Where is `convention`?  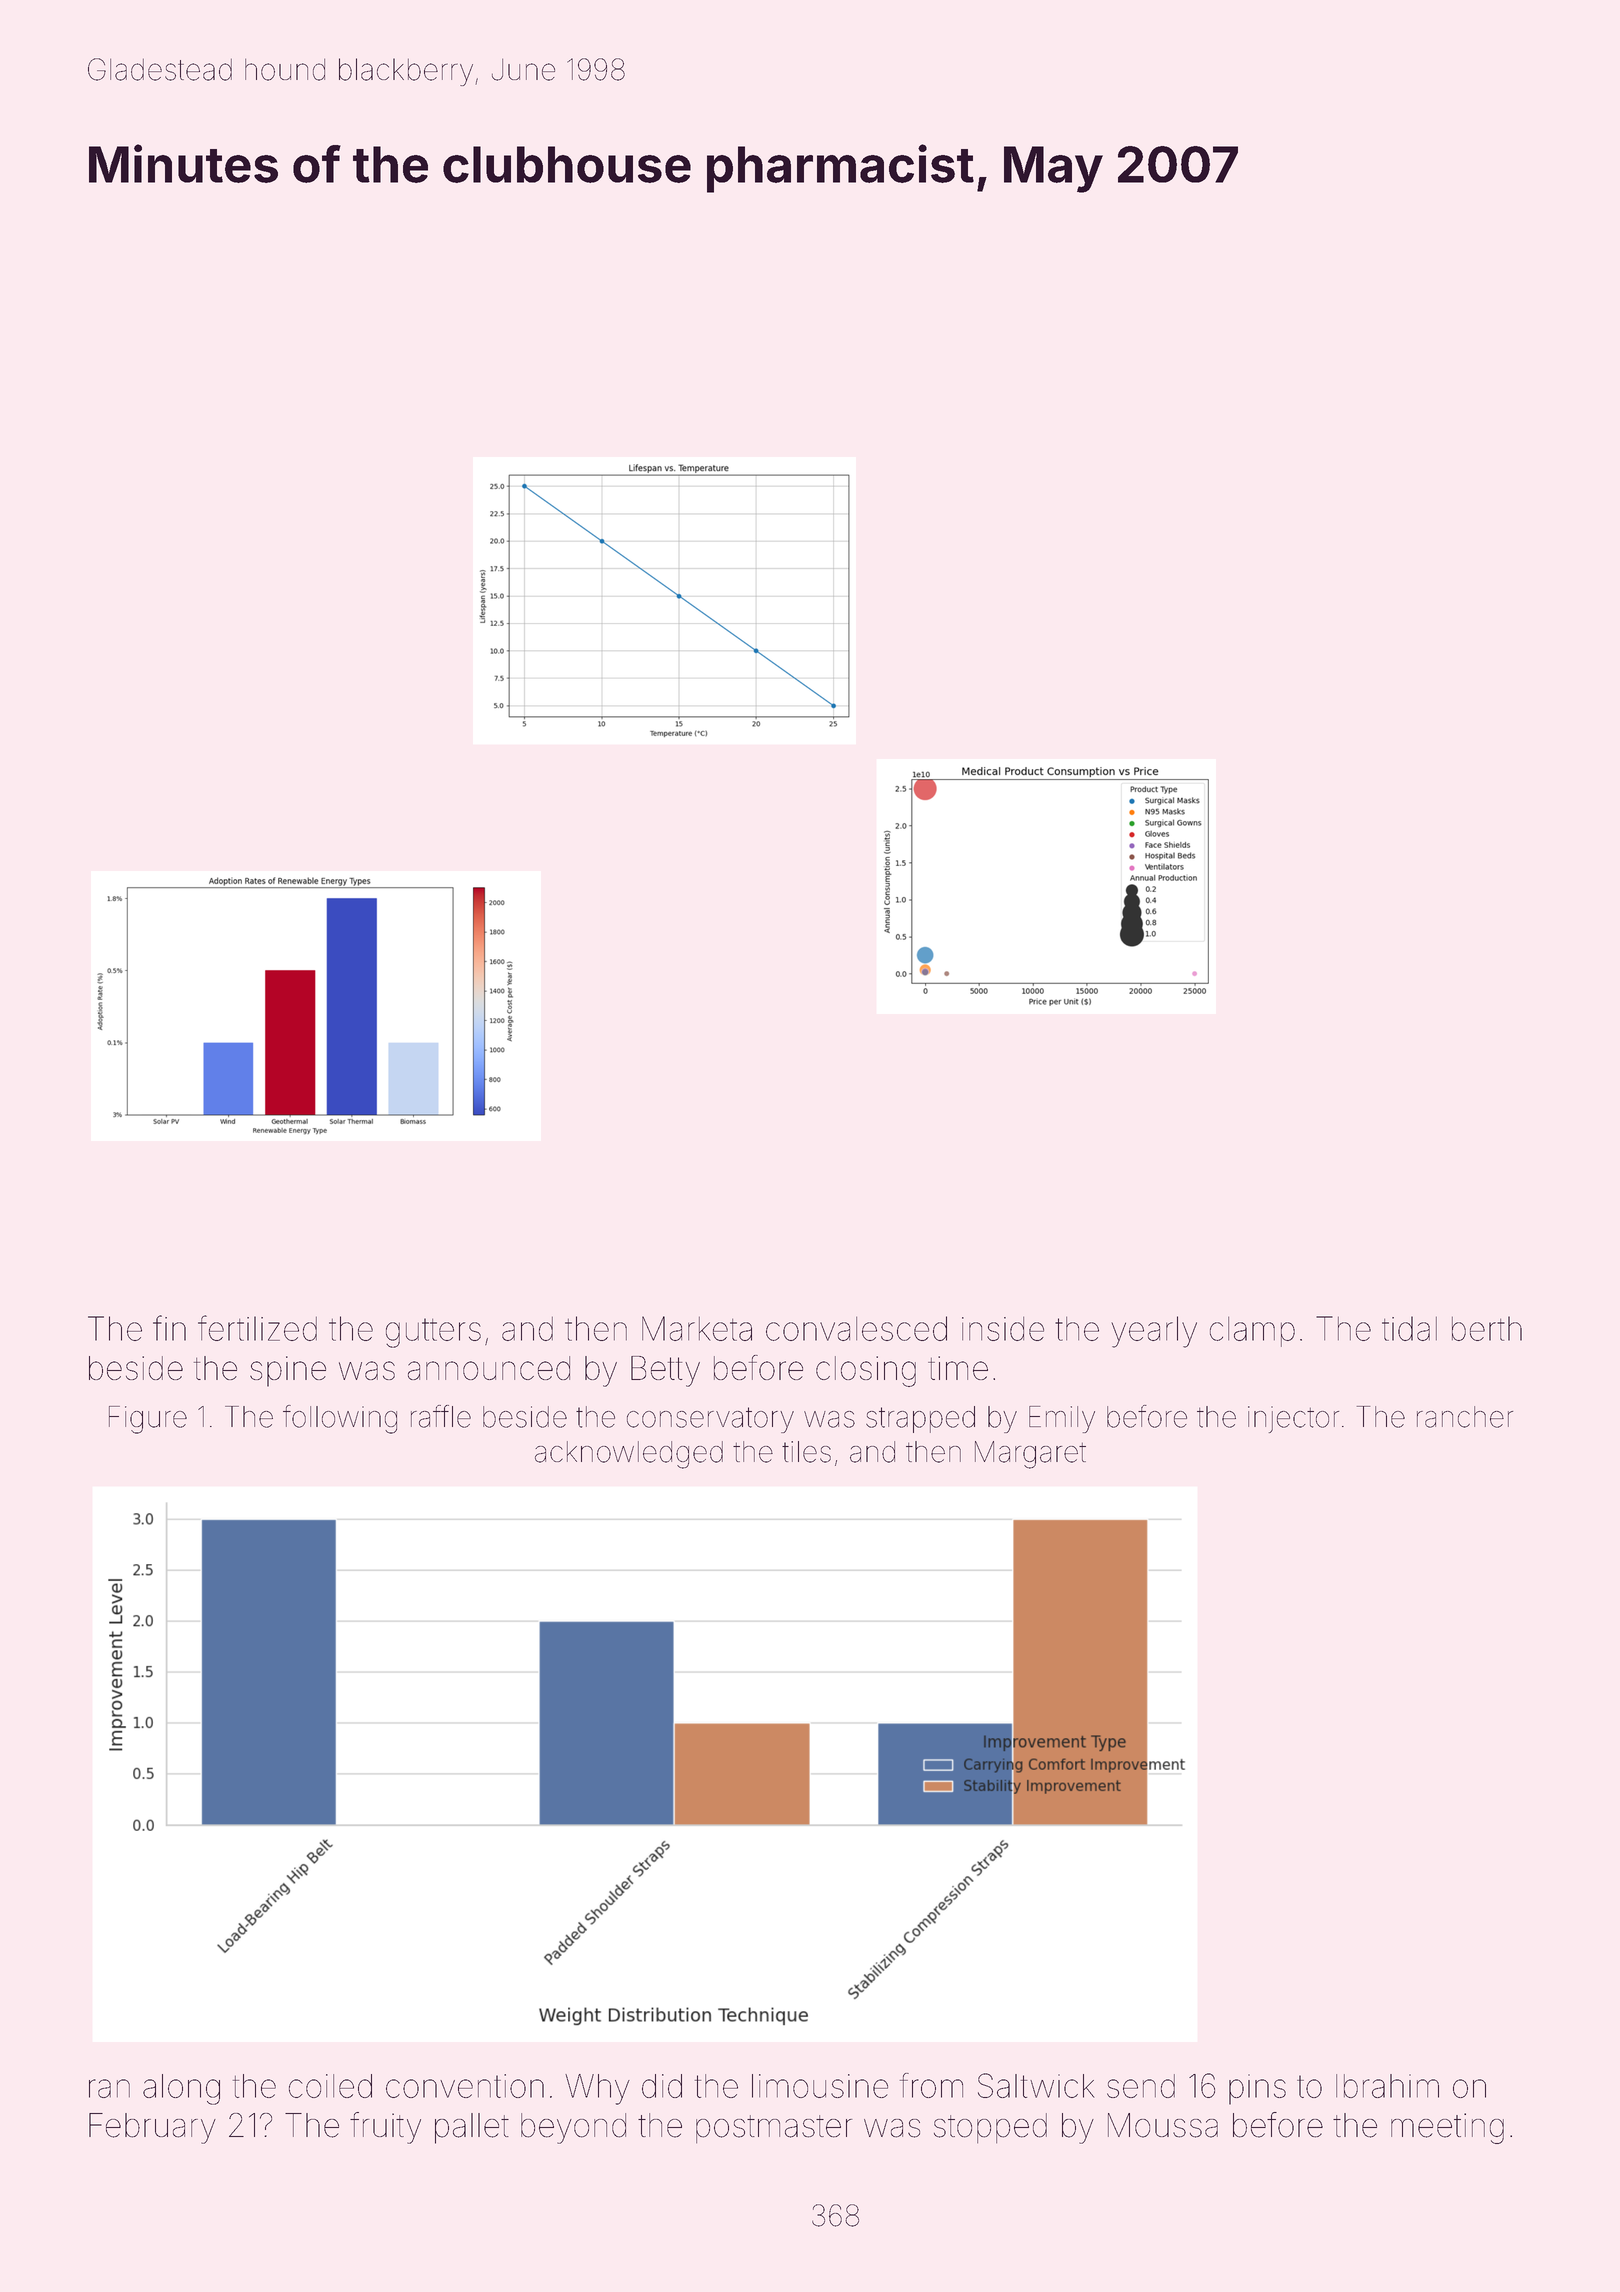 convention is located at coordinates (465, 2086).
